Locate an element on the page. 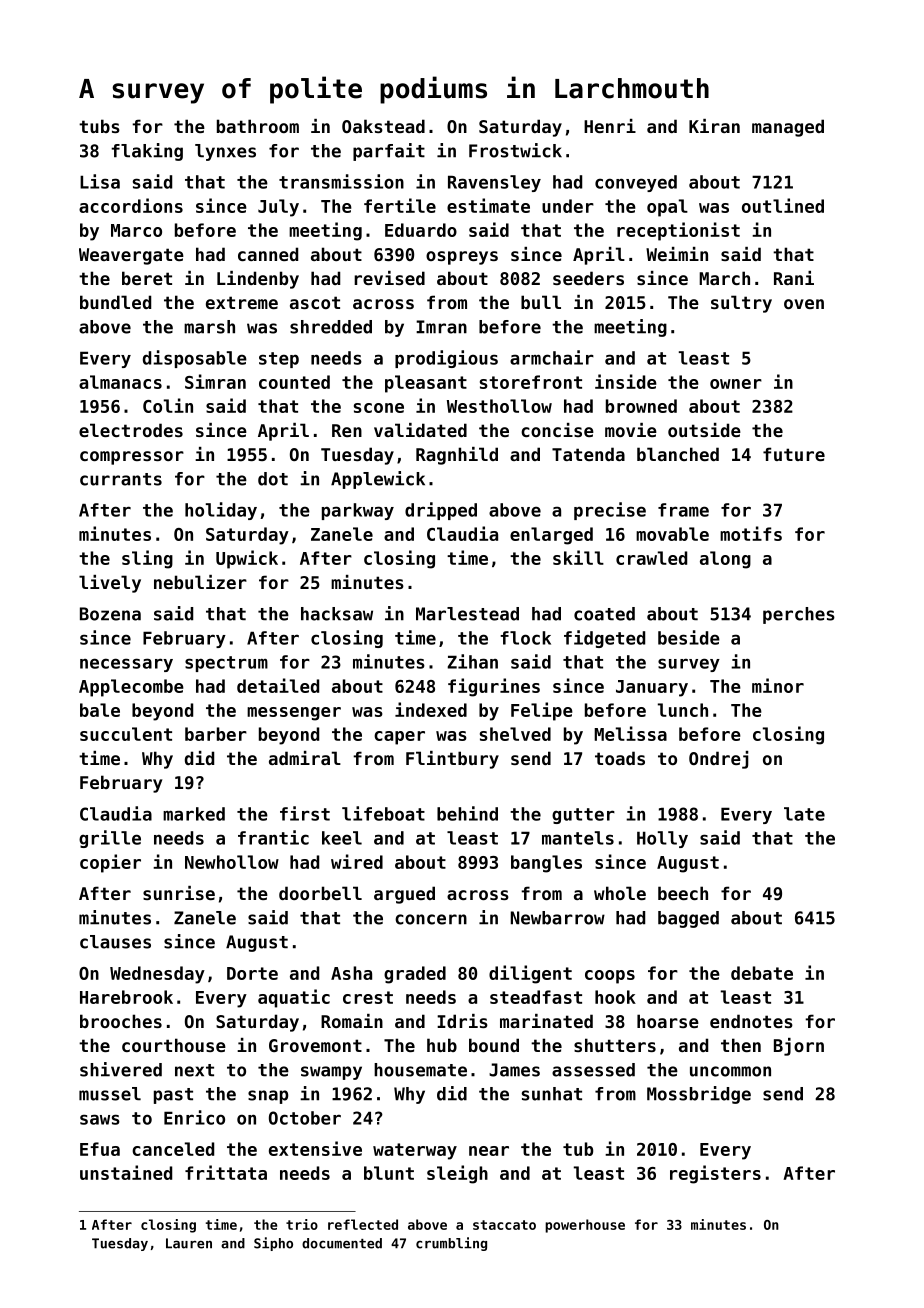  Marlestead is located at coordinates (467, 614).
